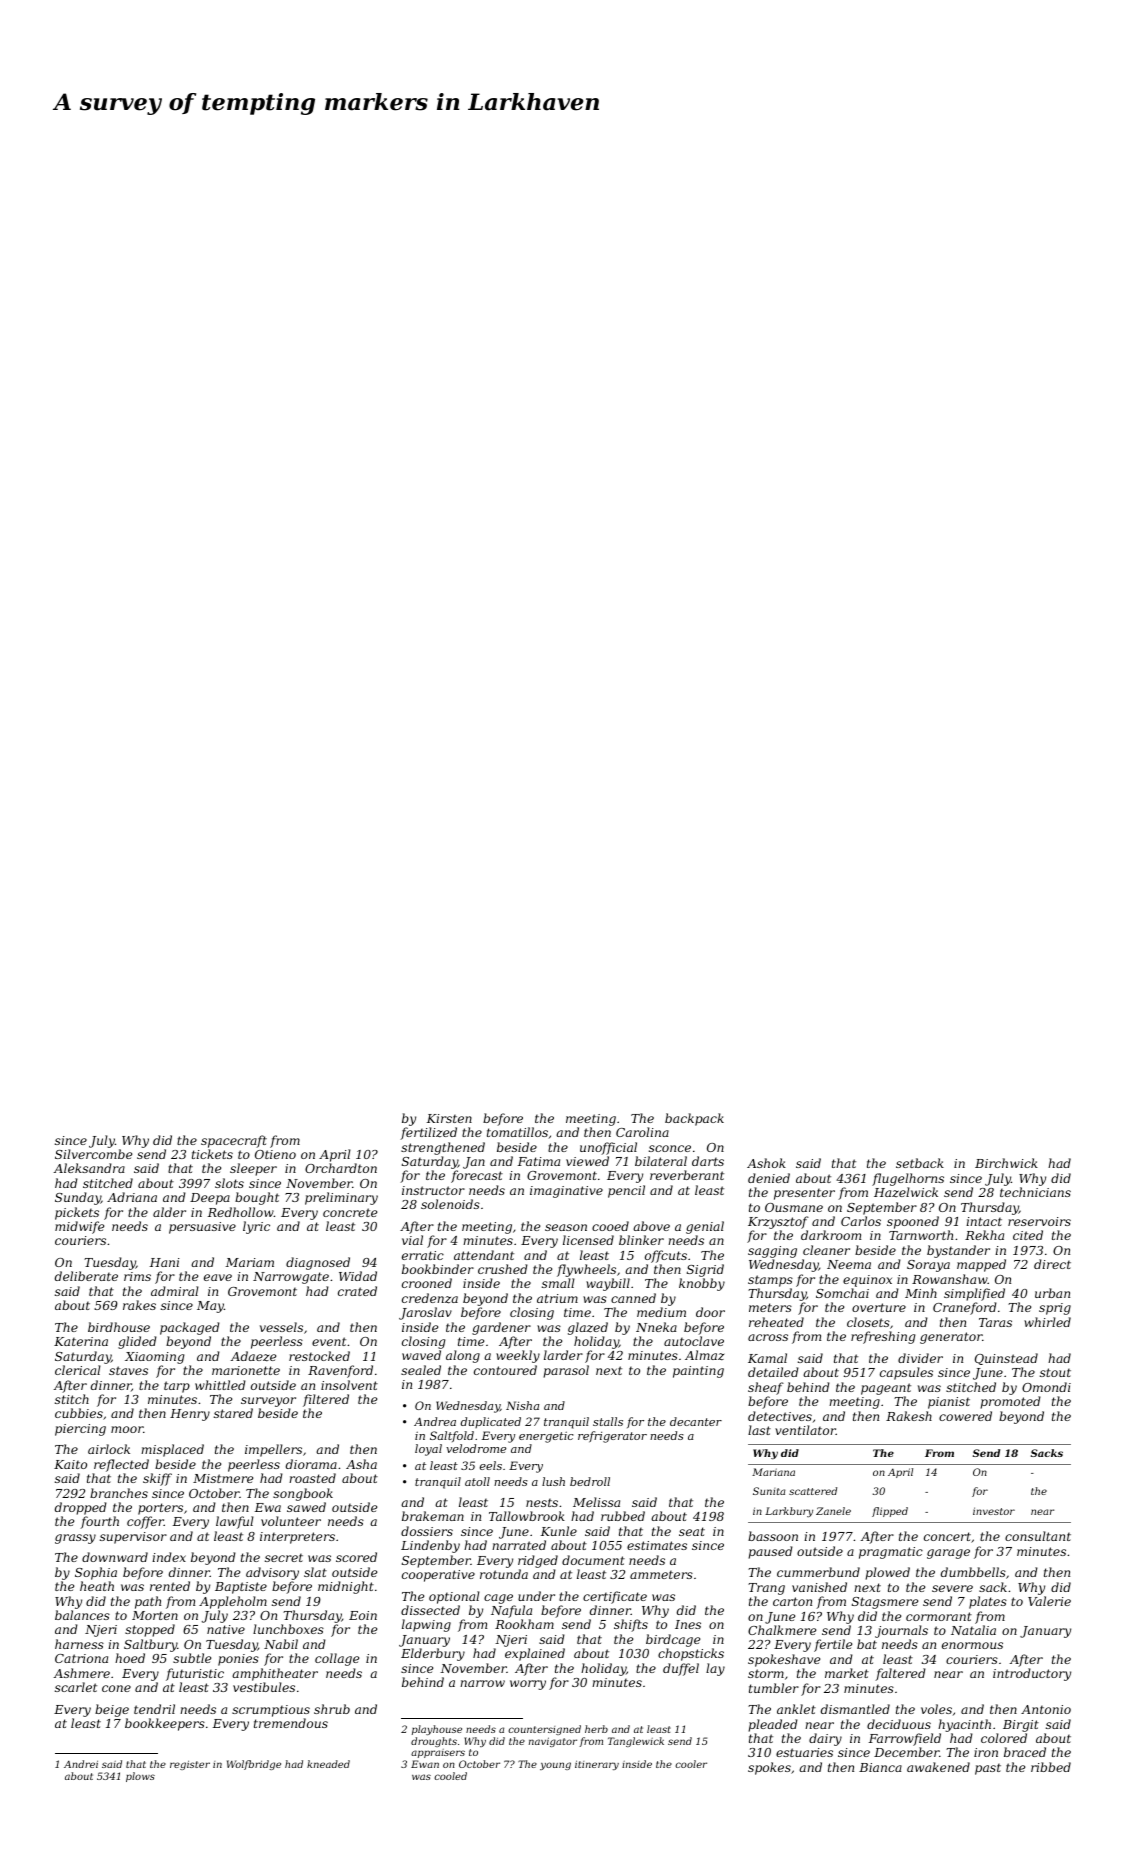 The width and height of the image is (1126, 1855). What do you see at coordinates (273, 1450) in the image?
I see `impellers` at bounding box center [273, 1450].
